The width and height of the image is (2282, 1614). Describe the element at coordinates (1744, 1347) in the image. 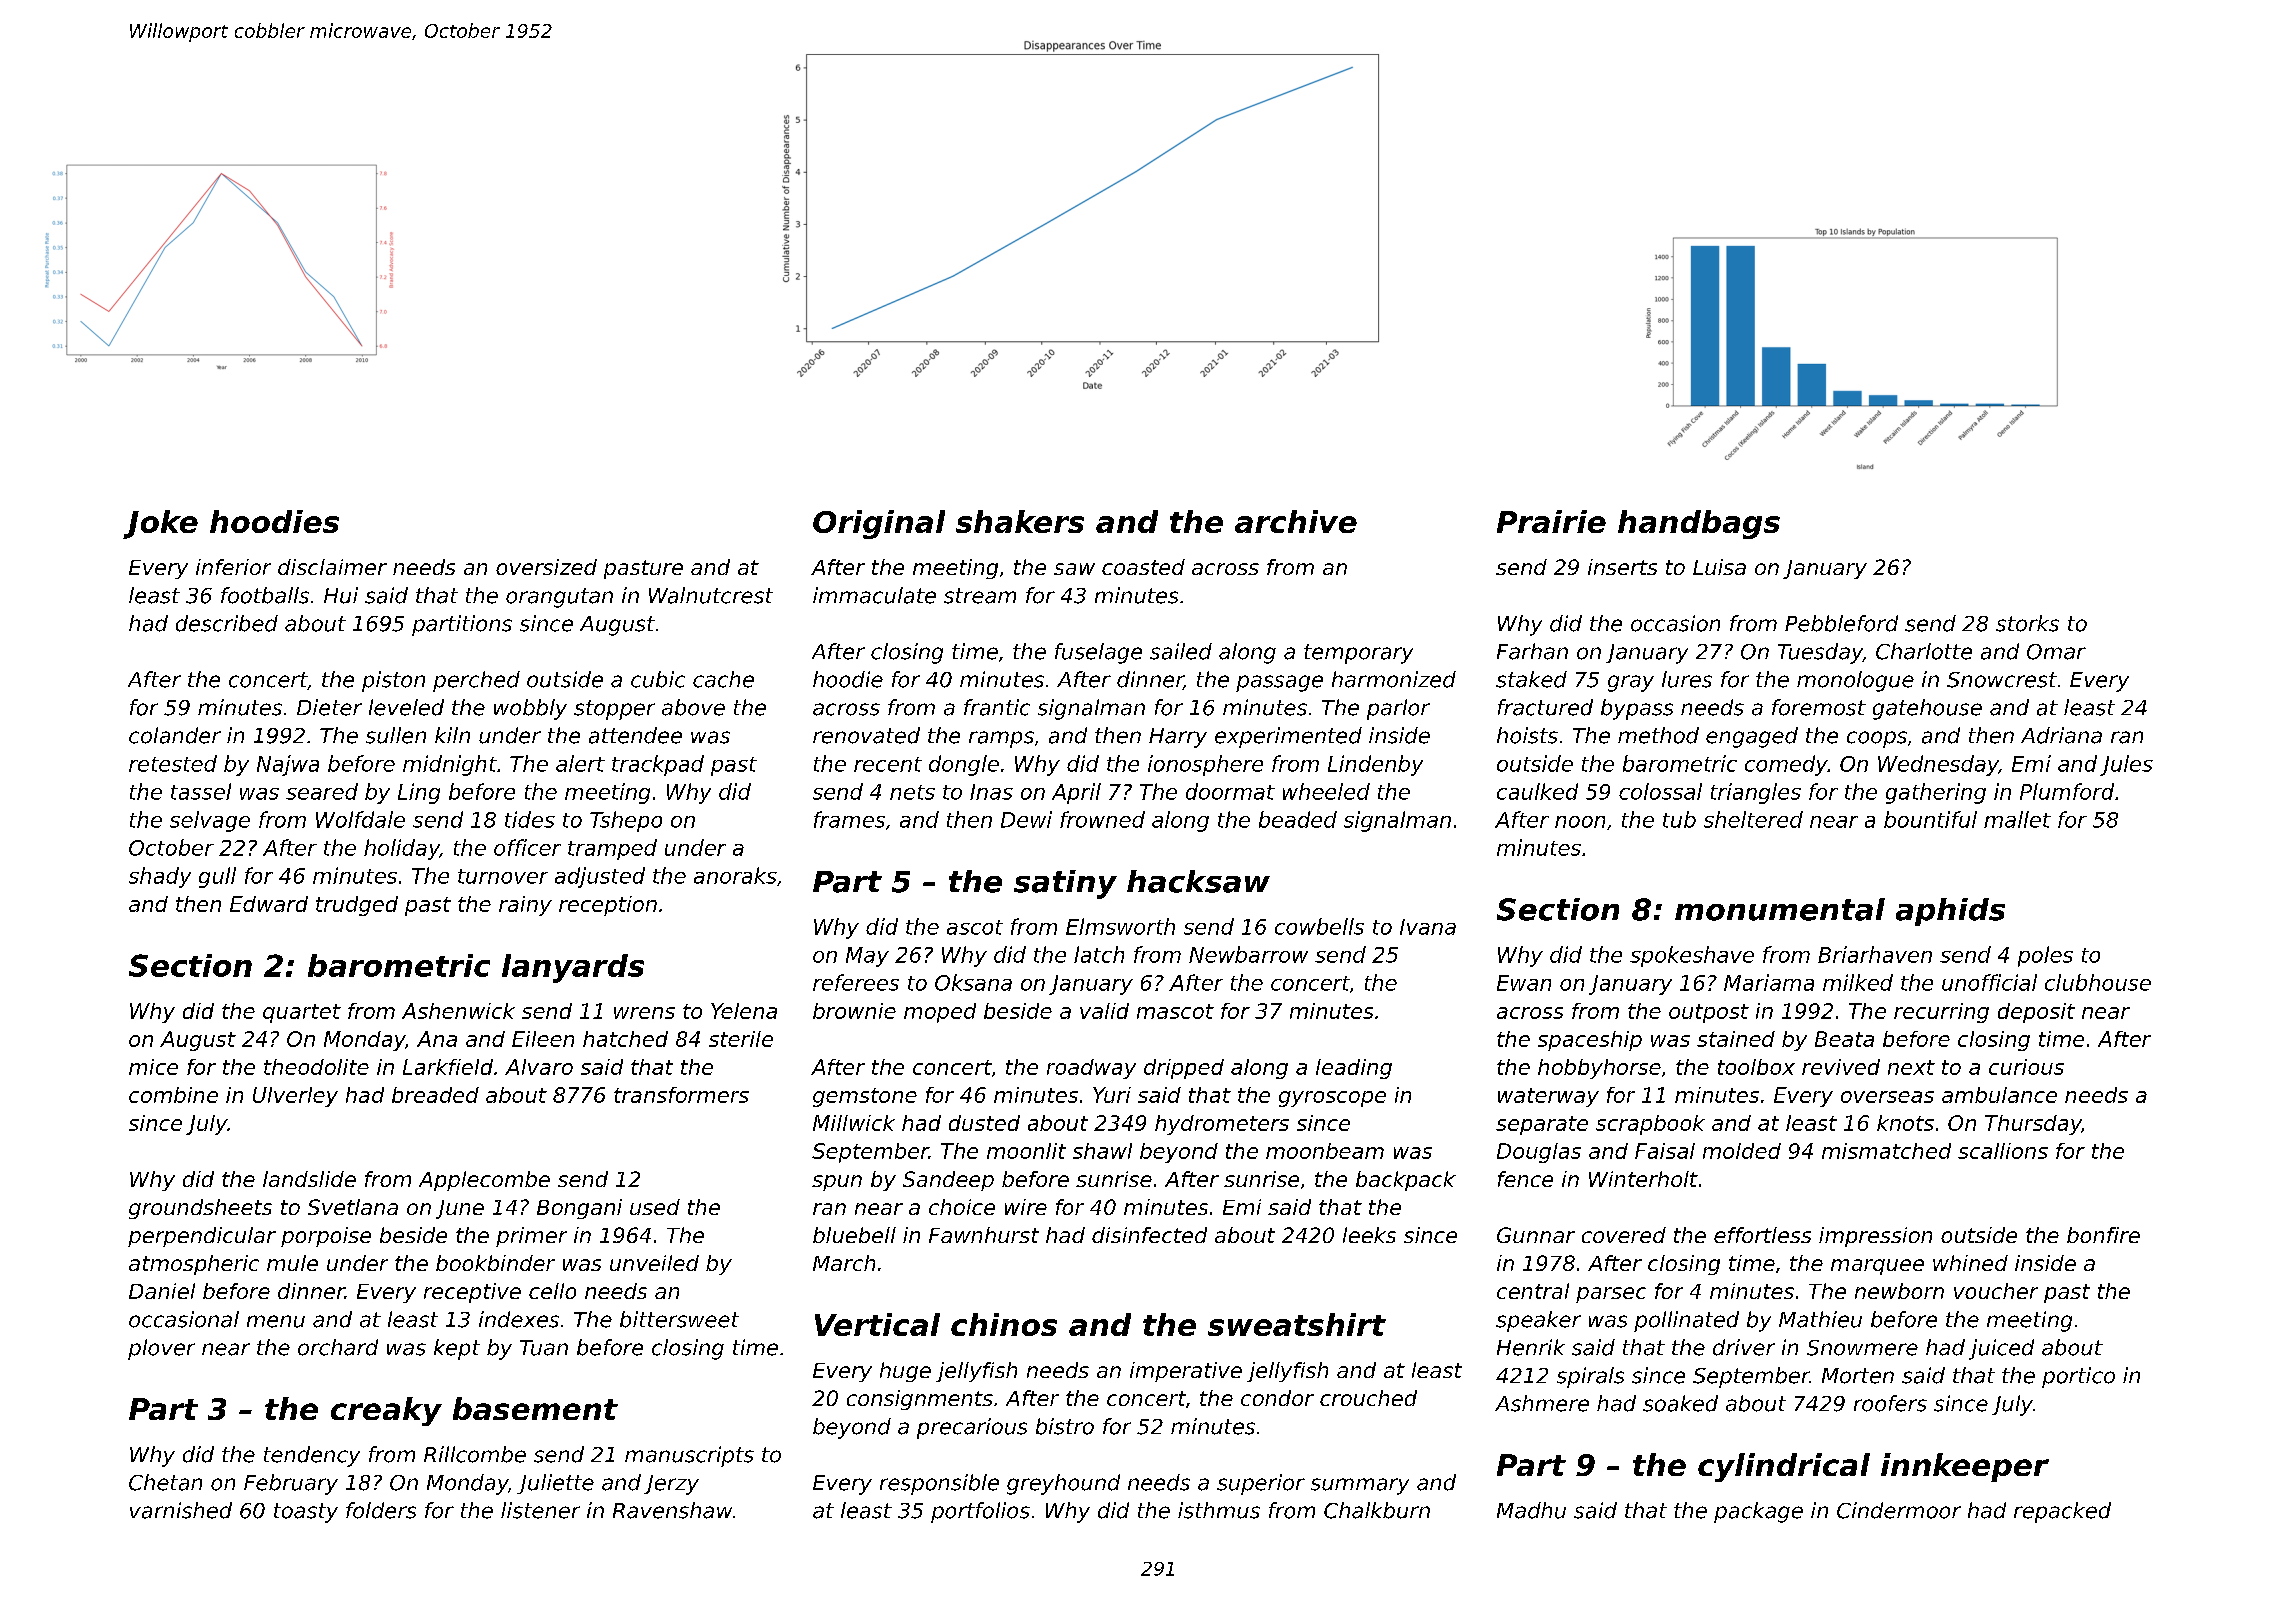

I see `driver` at that location.
